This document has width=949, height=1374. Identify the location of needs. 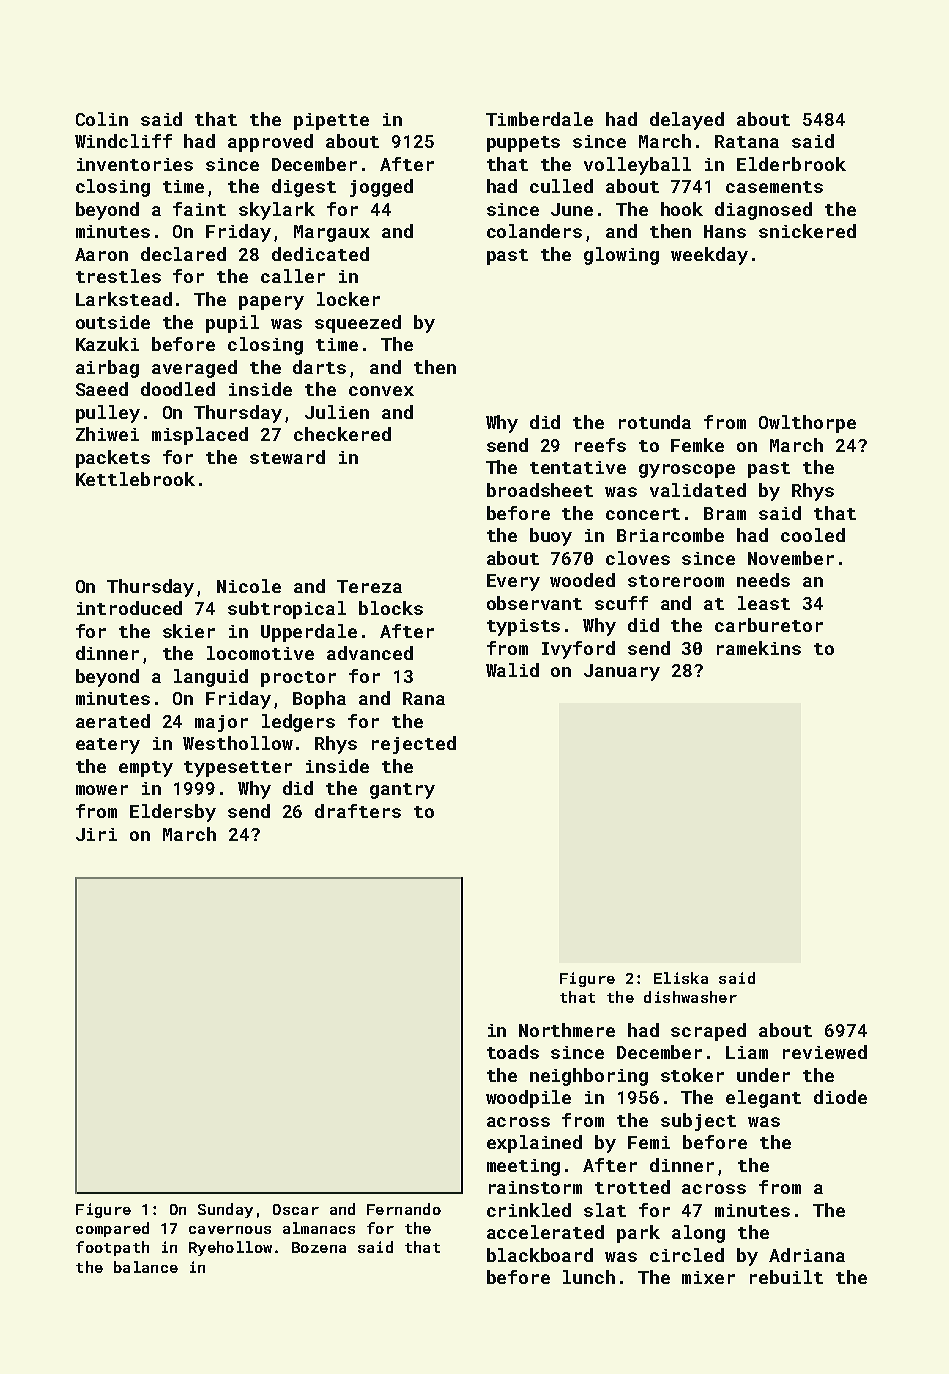
(763, 580).
